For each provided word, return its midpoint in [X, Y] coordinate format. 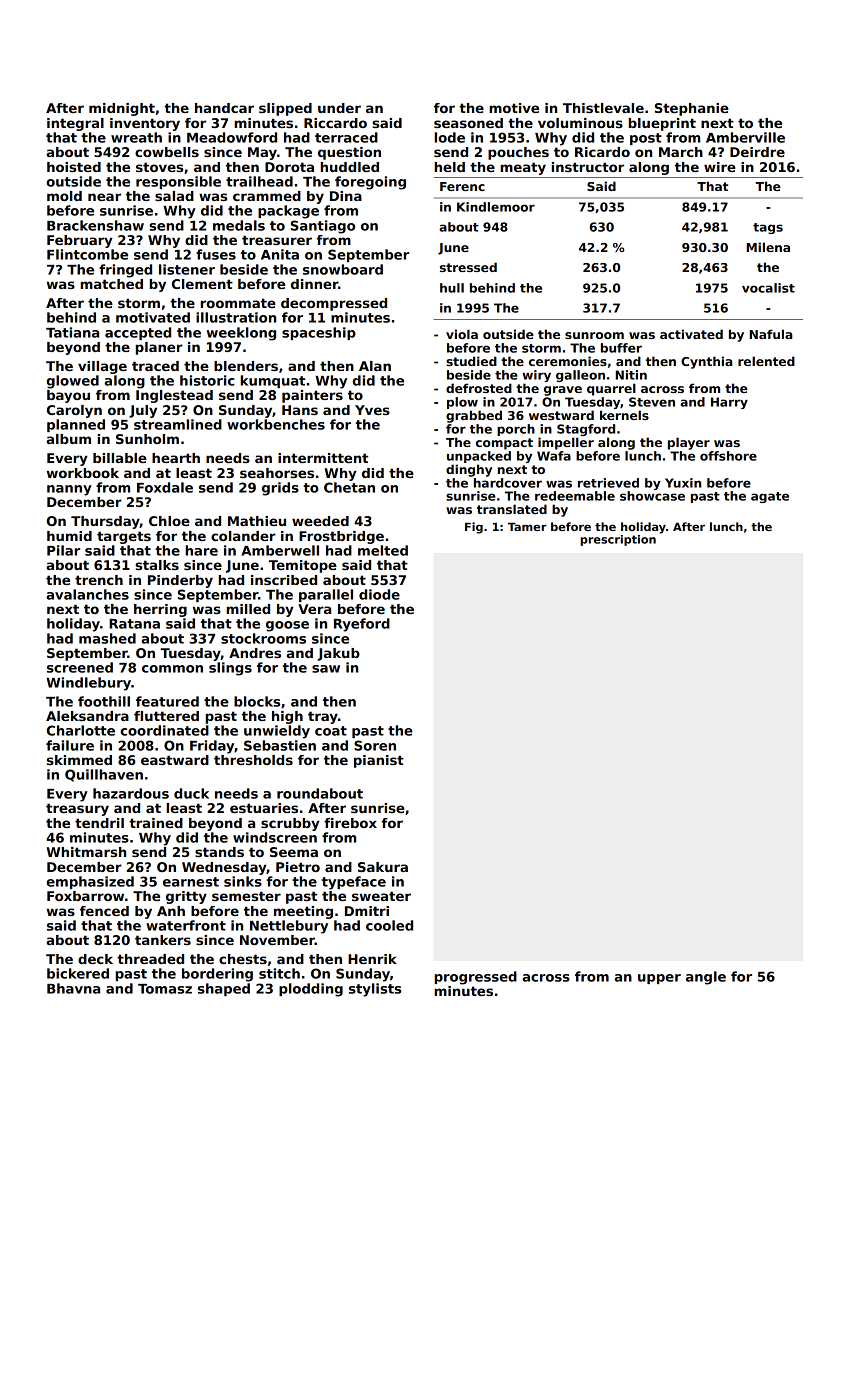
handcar [224, 108]
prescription [618, 540]
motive [514, 108]
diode [379, 594]
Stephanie [692, 109]
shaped [224, 989]
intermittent [323, 458]
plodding [311, 990]
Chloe [169, 521]
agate [770, 497]
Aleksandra [87, 716]
